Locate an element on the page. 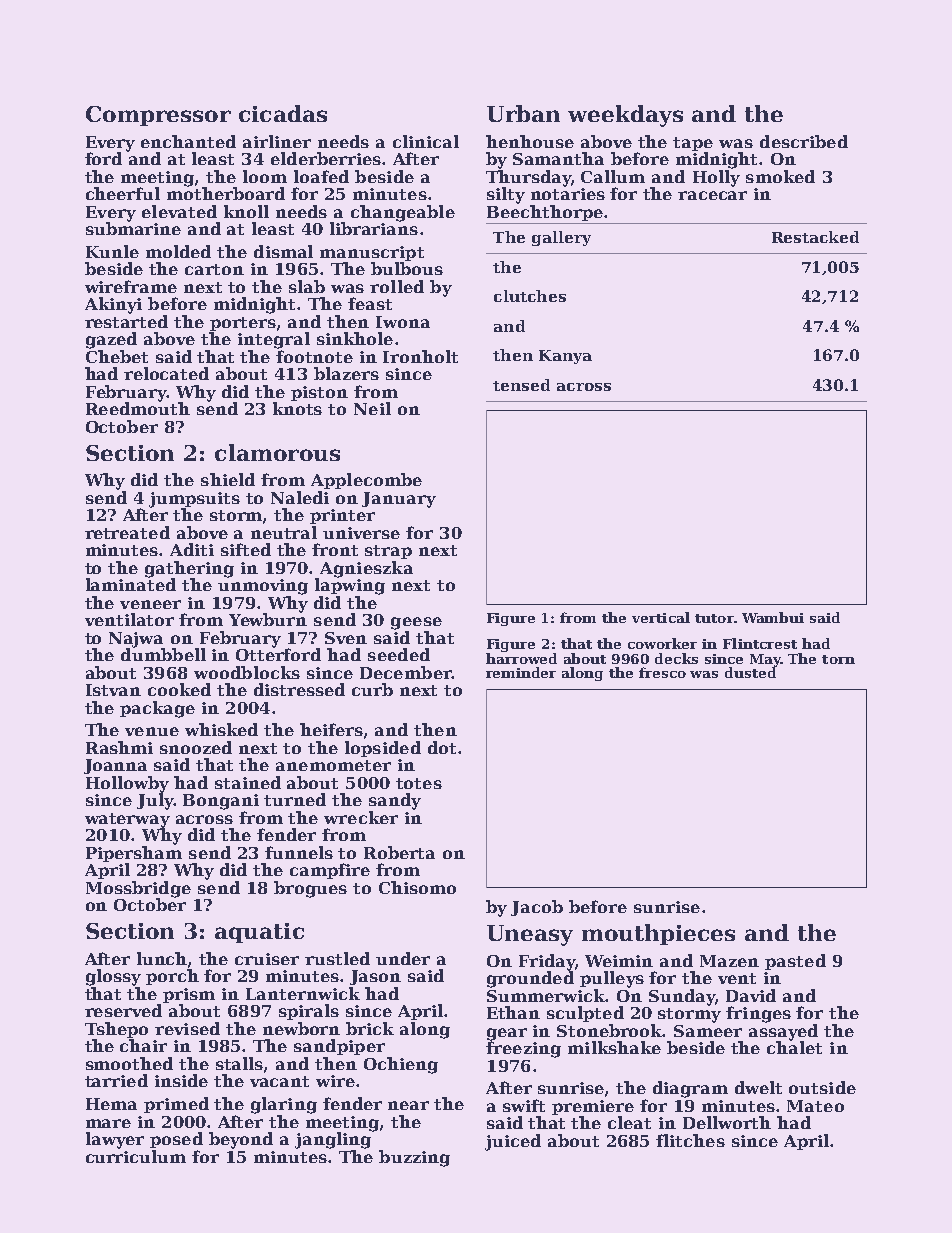 This page has width=952, height=1233. January is located at coordinates (399, 500).
